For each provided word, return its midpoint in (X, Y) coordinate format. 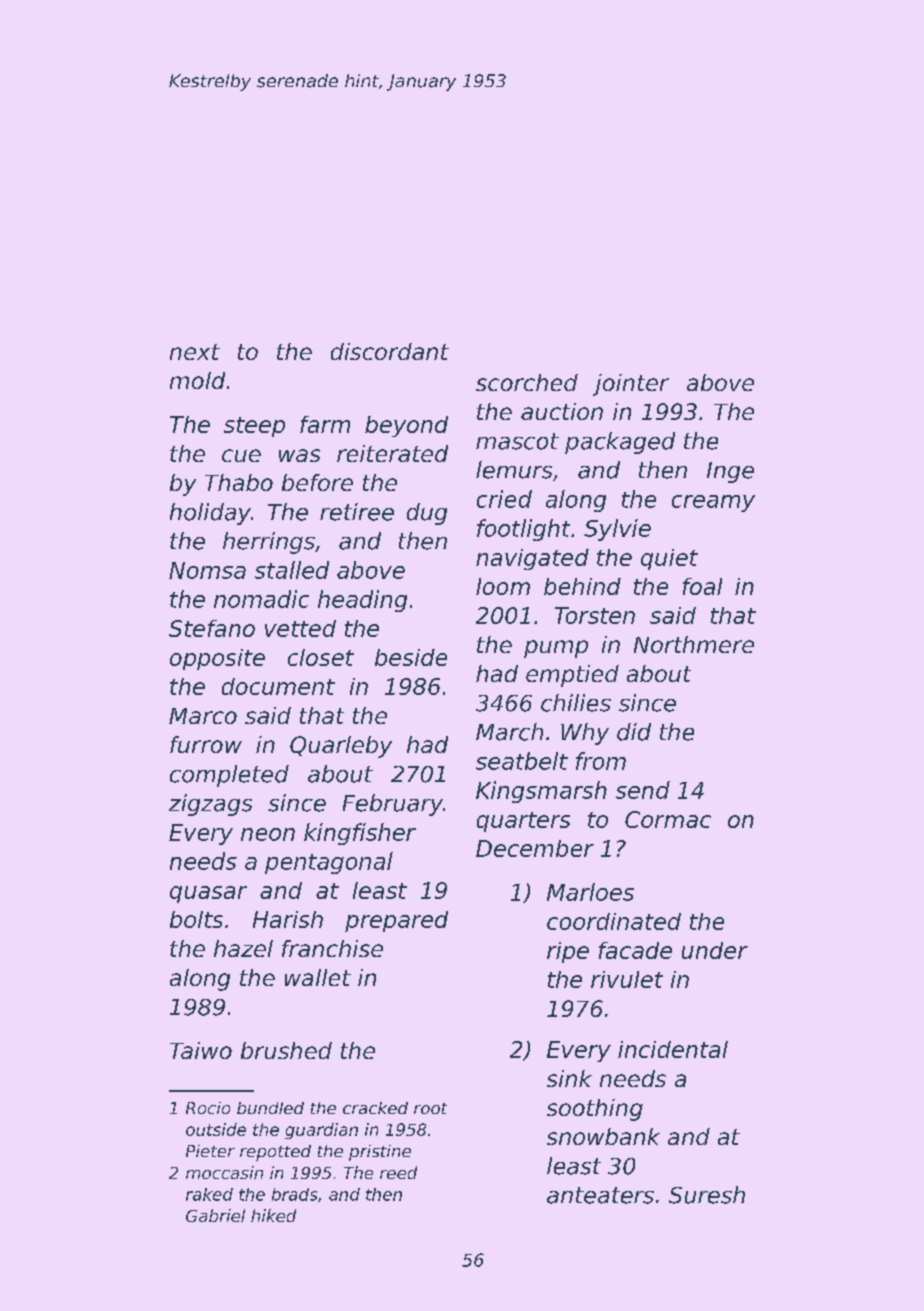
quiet (669, 559)
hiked (273, 1215)
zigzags (210, 805)
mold (197, 380)
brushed (286, 1050)
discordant (390, 351)
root (430, 1108)
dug (427, 514)
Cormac (668, 819)
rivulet (627, 979)
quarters (523, 822)
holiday (210, 514)
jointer (631, 385)
